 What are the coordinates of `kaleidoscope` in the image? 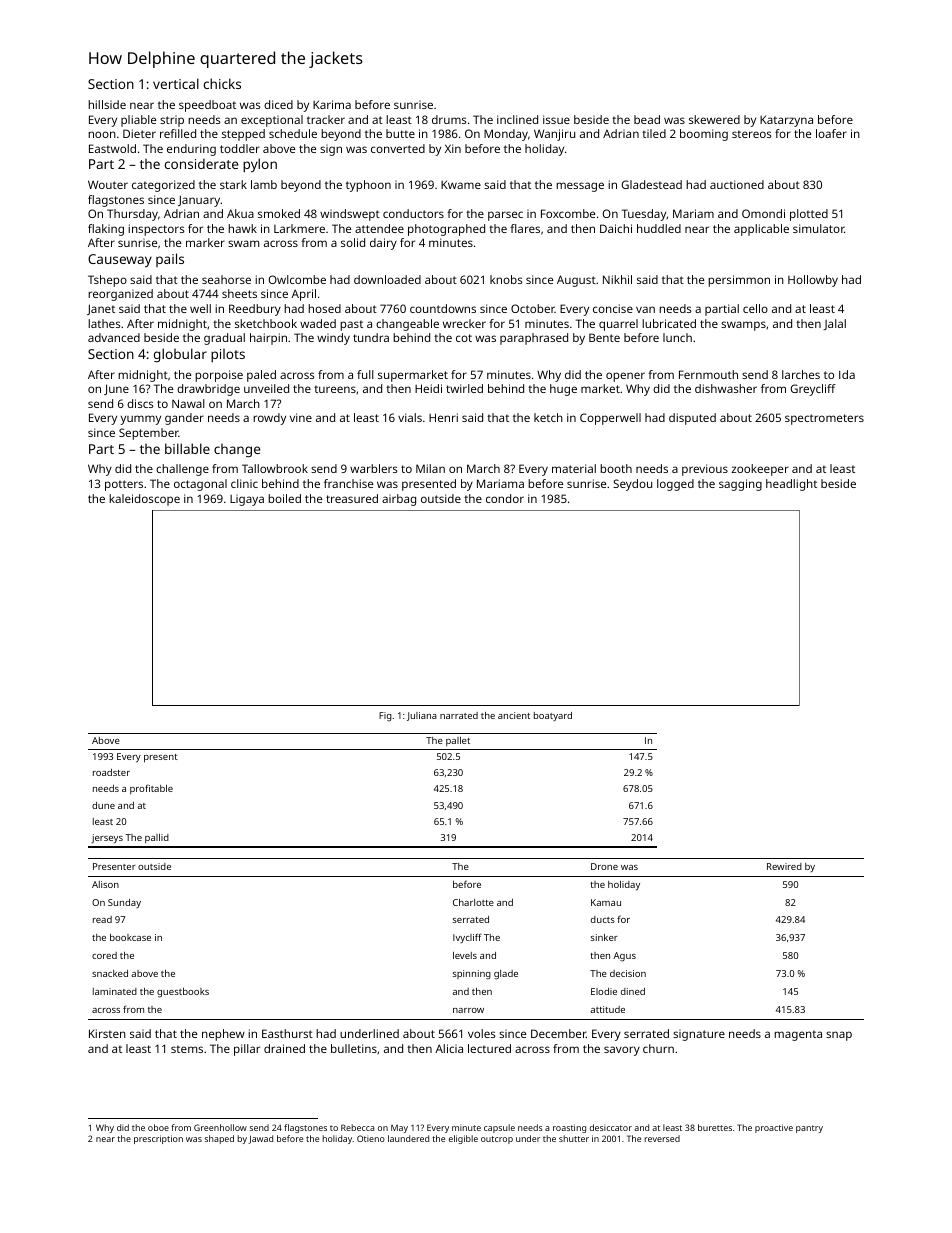 It's located at (144, 500).
